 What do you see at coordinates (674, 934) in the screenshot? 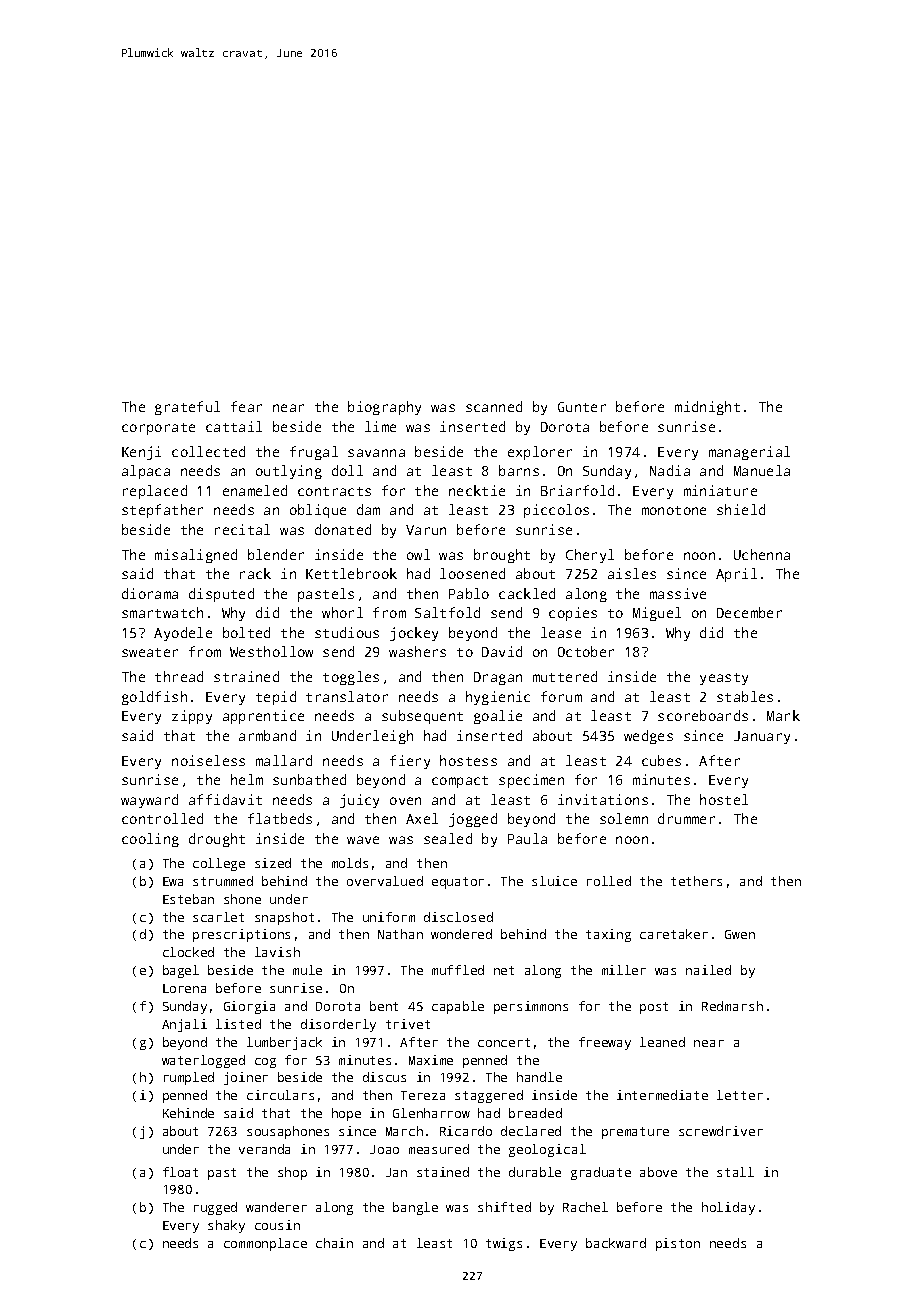
I see `caretaker` at bounding box center [674, 934].
